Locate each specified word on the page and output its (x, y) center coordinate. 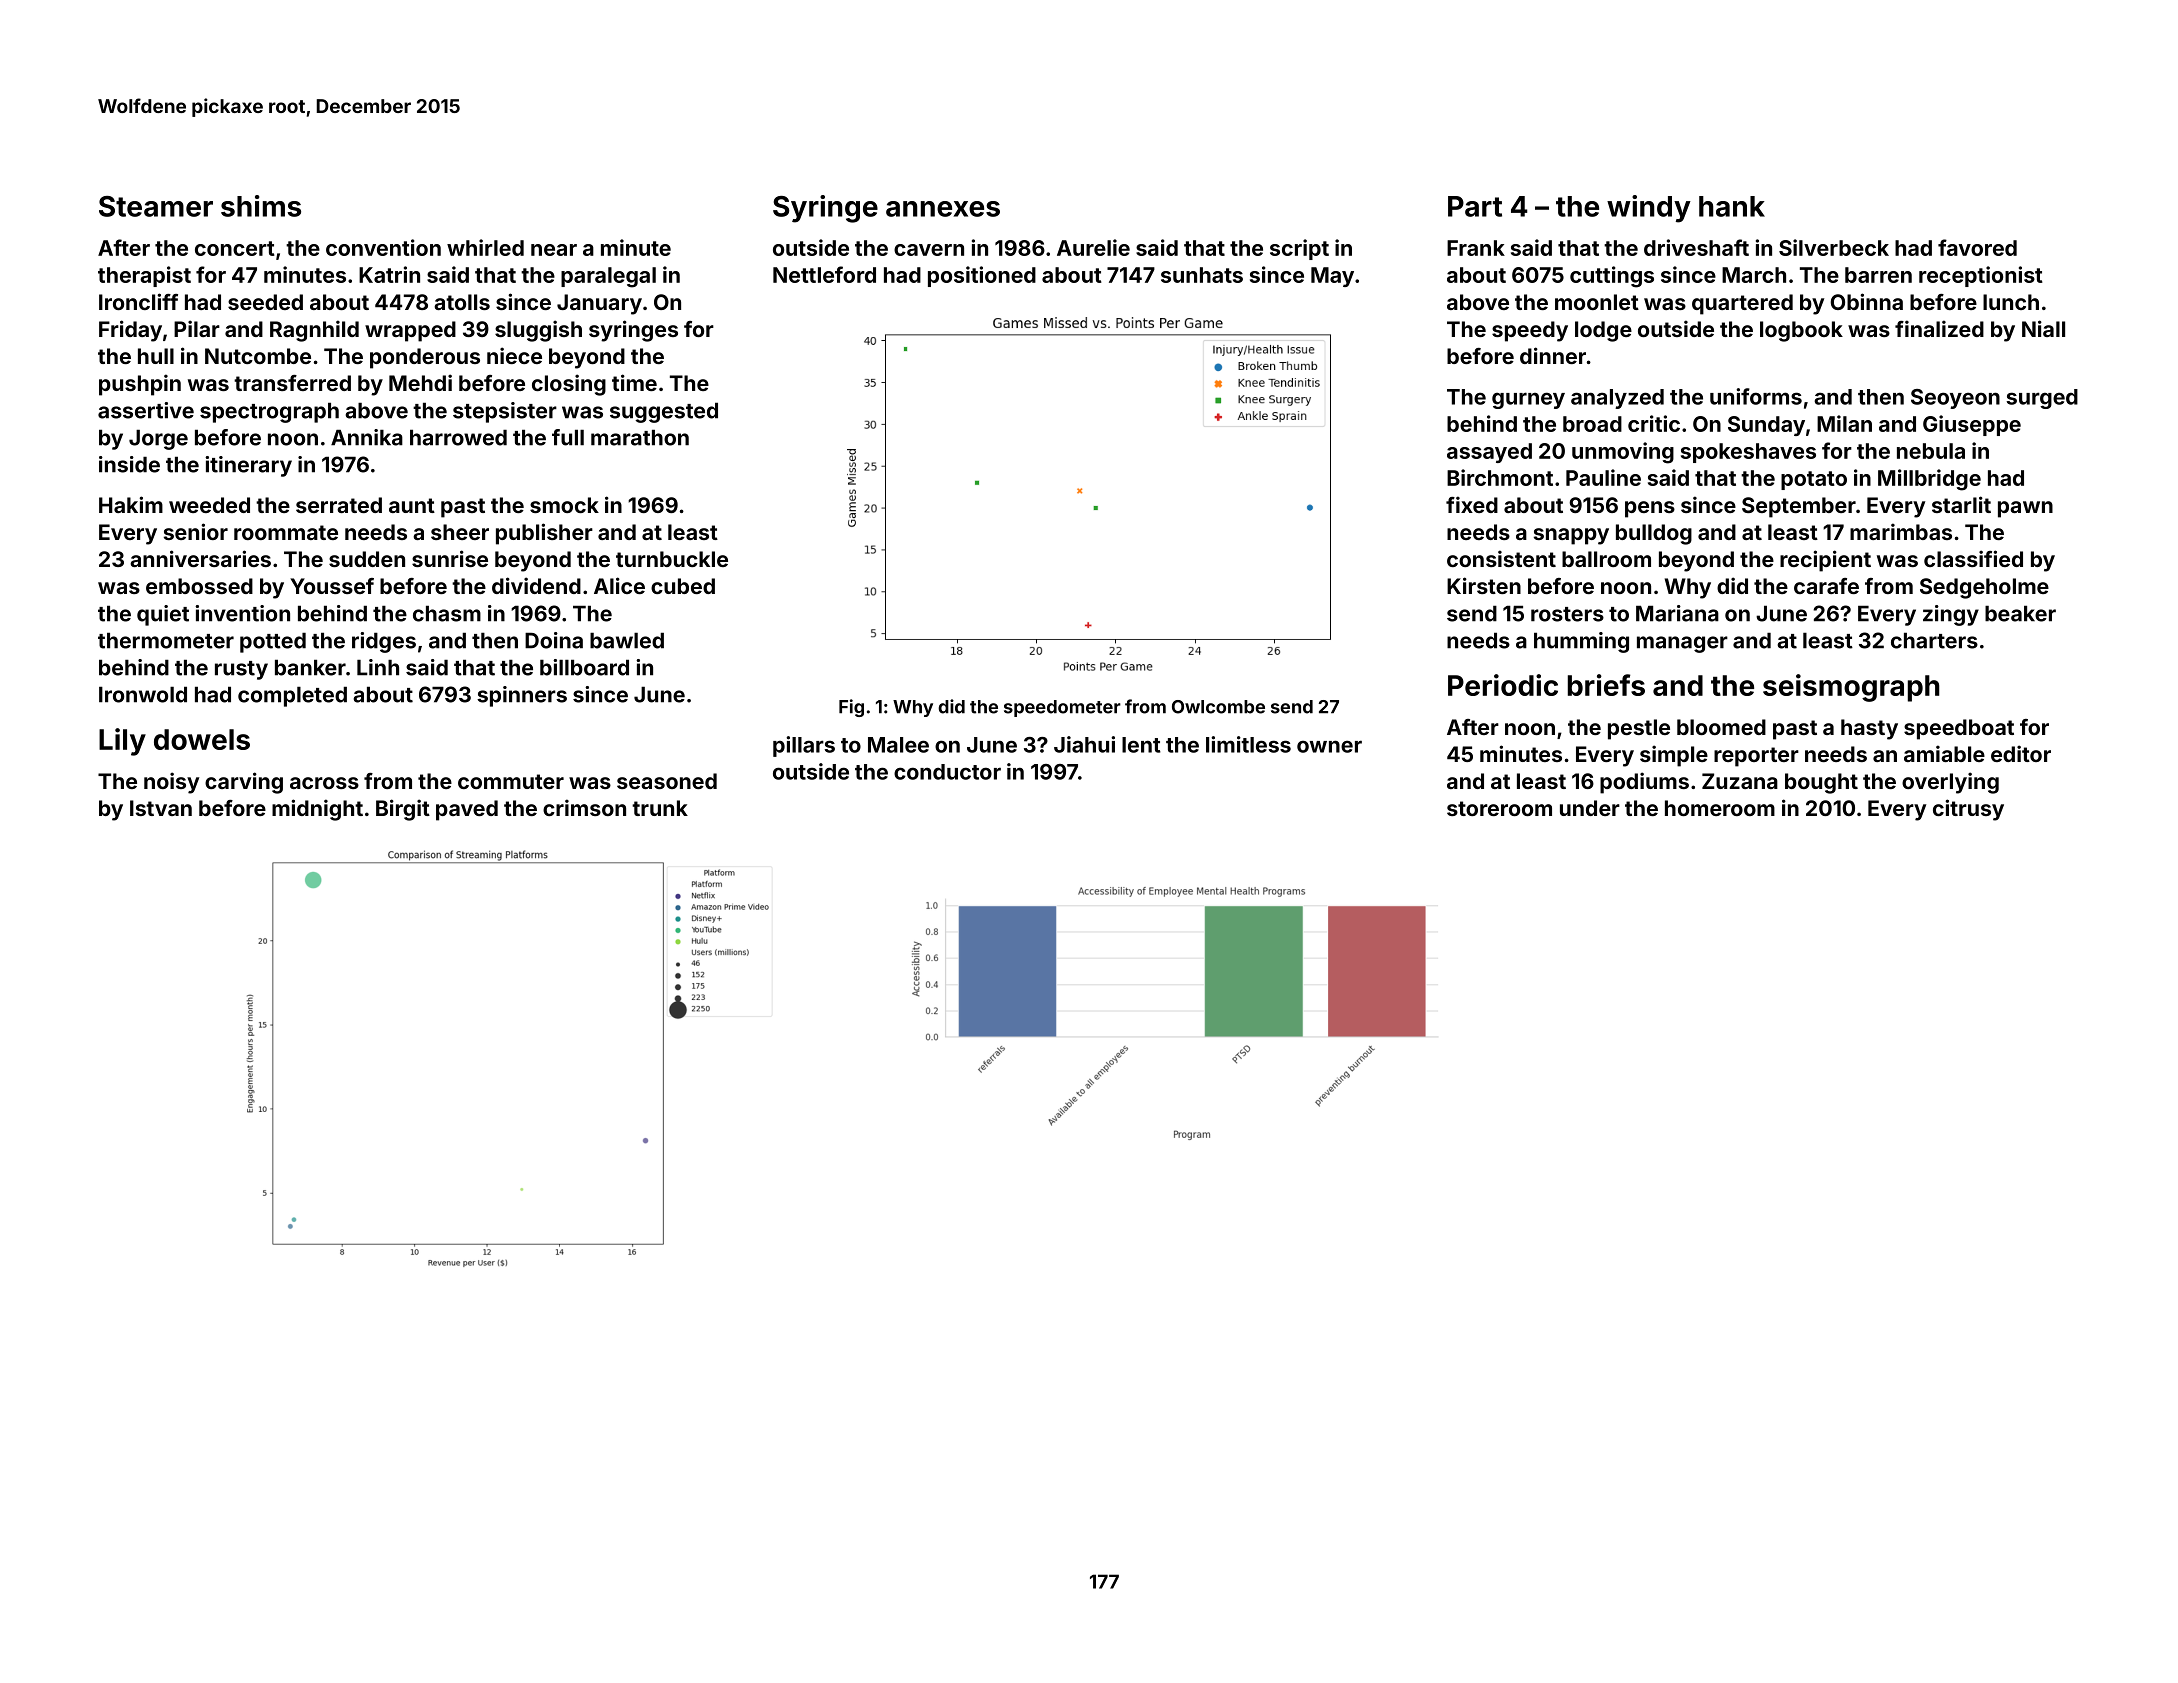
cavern (929, 250)
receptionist (1981, 276)
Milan (1844, 423)
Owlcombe (1218, 707)
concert (235, 248)
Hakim (131, 504)
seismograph (1851, 688)
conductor (947, 772)
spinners (522, 696)
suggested (664, 412)
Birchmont (1500, 477)
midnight (317, 810)
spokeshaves (1748, 453)
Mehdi (420, 382)
